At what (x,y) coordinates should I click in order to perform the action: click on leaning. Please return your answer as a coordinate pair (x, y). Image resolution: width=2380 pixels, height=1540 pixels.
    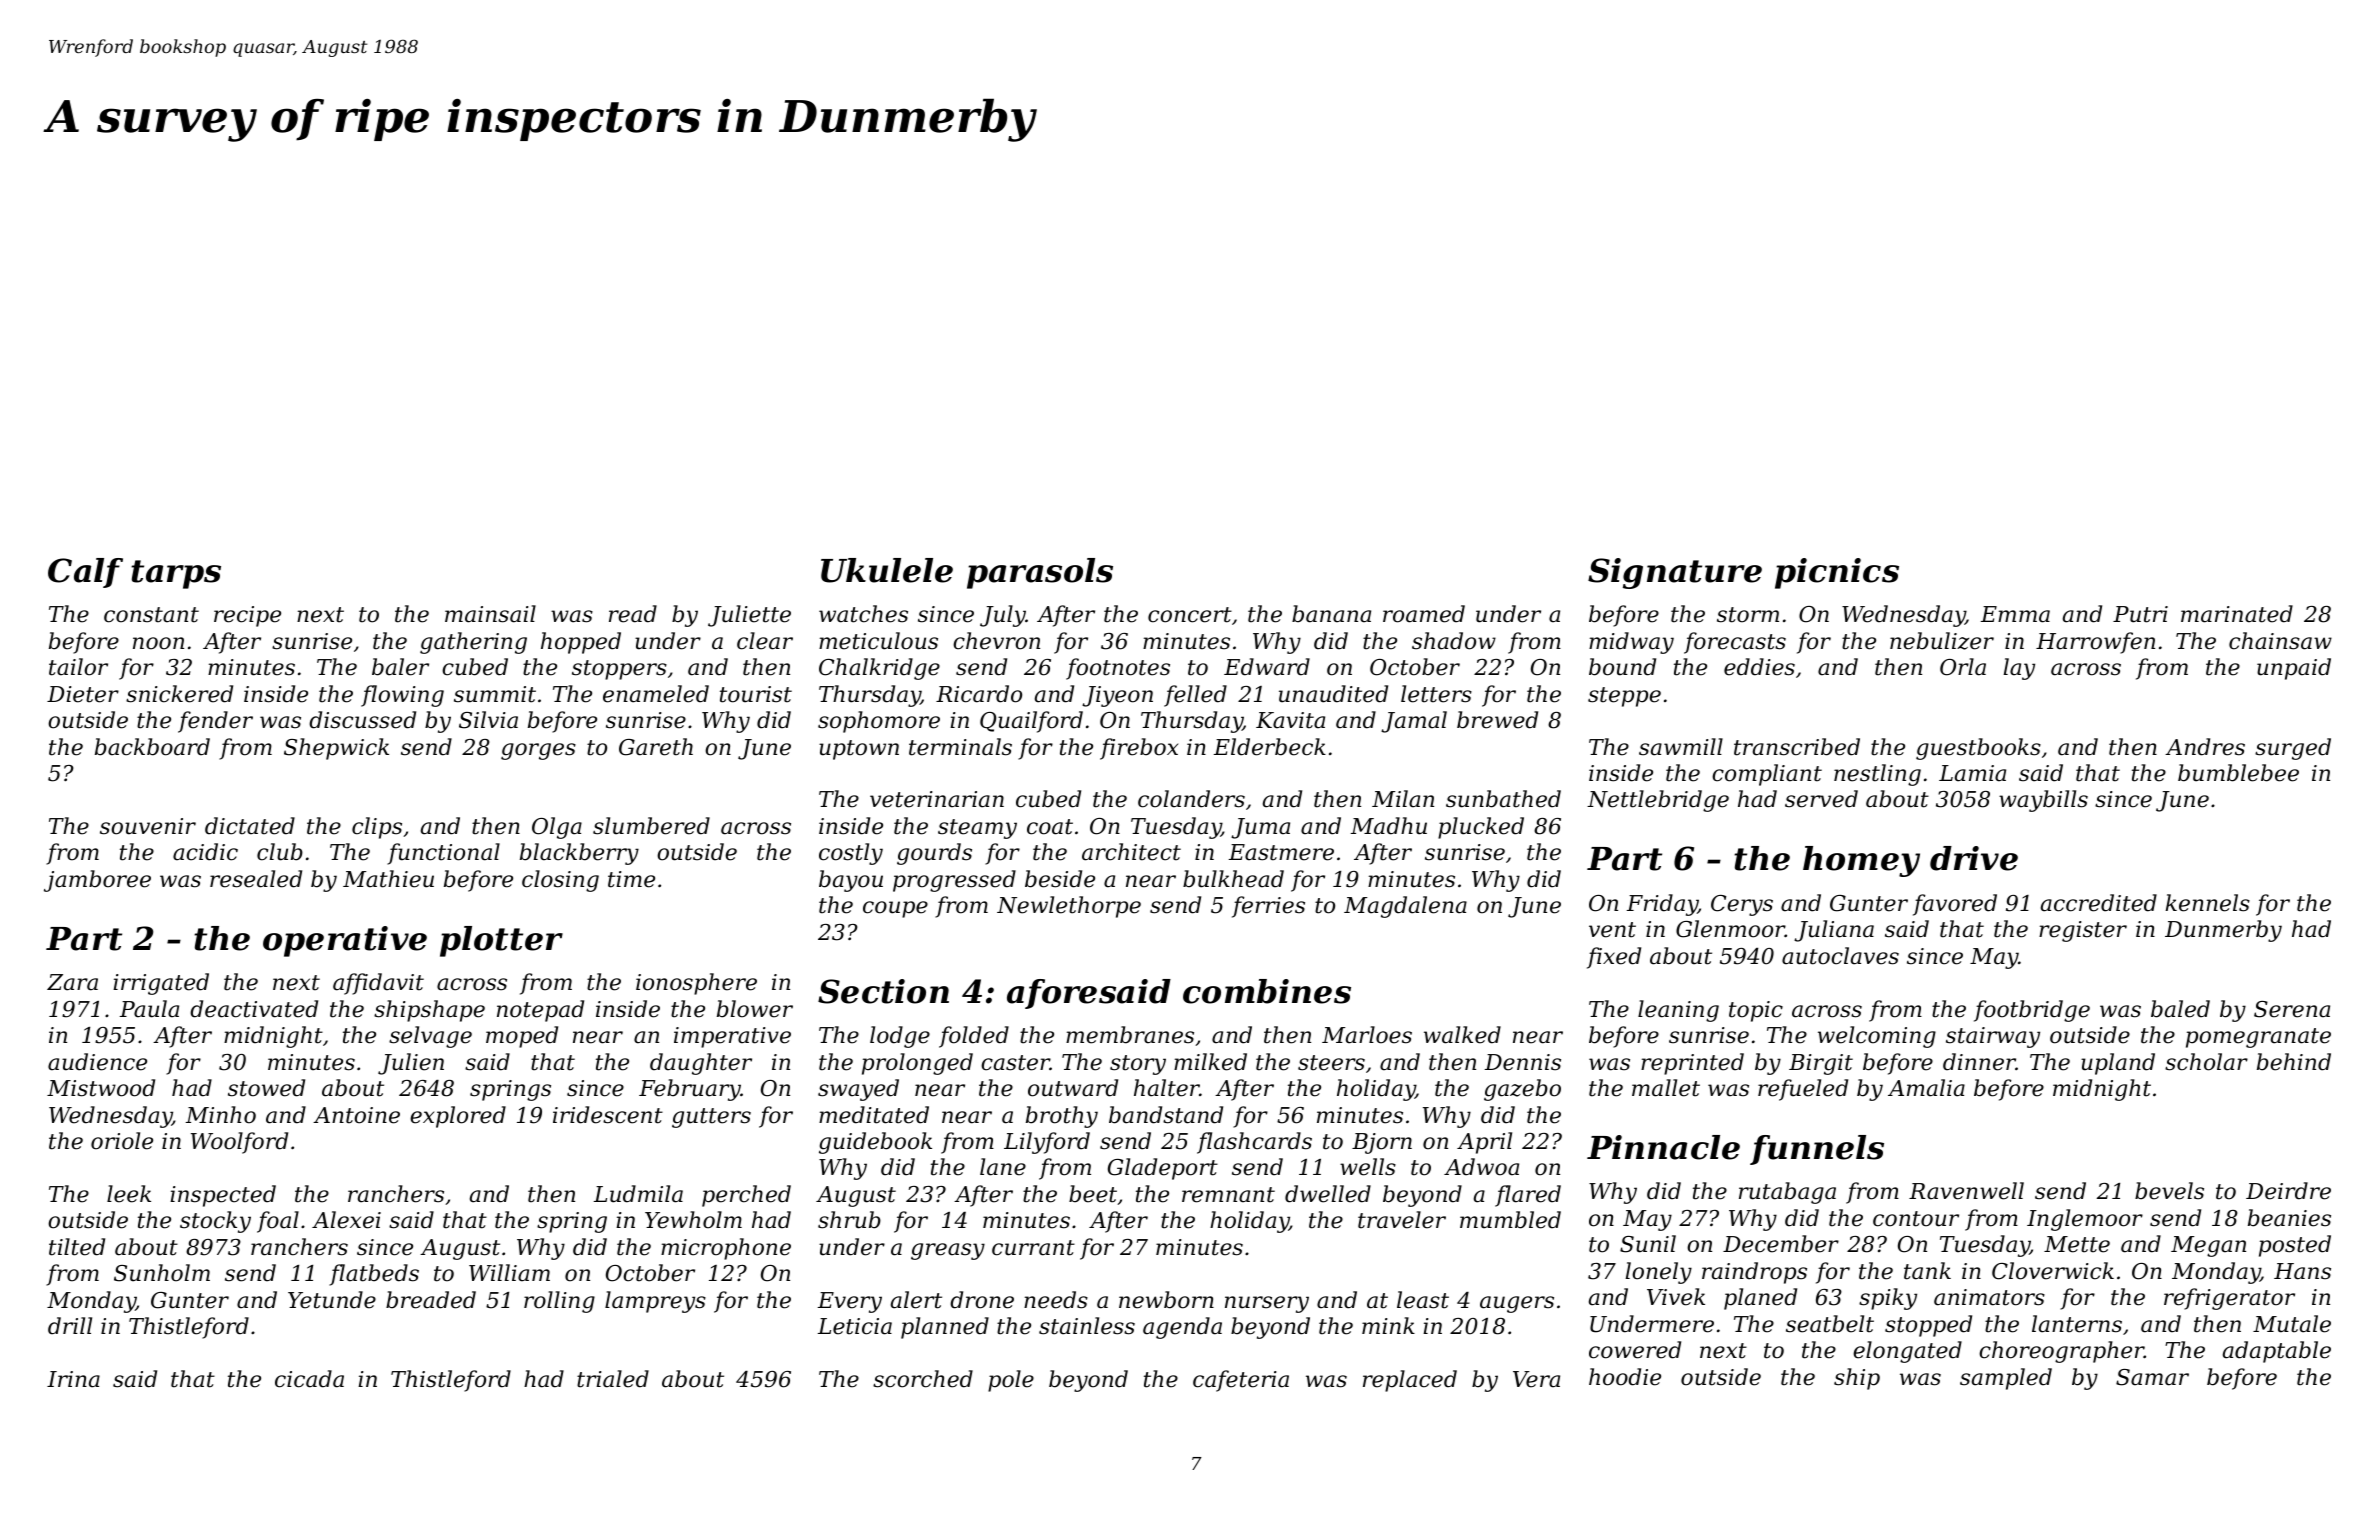
    Looking at the image, I should click on (1678, 1011).
